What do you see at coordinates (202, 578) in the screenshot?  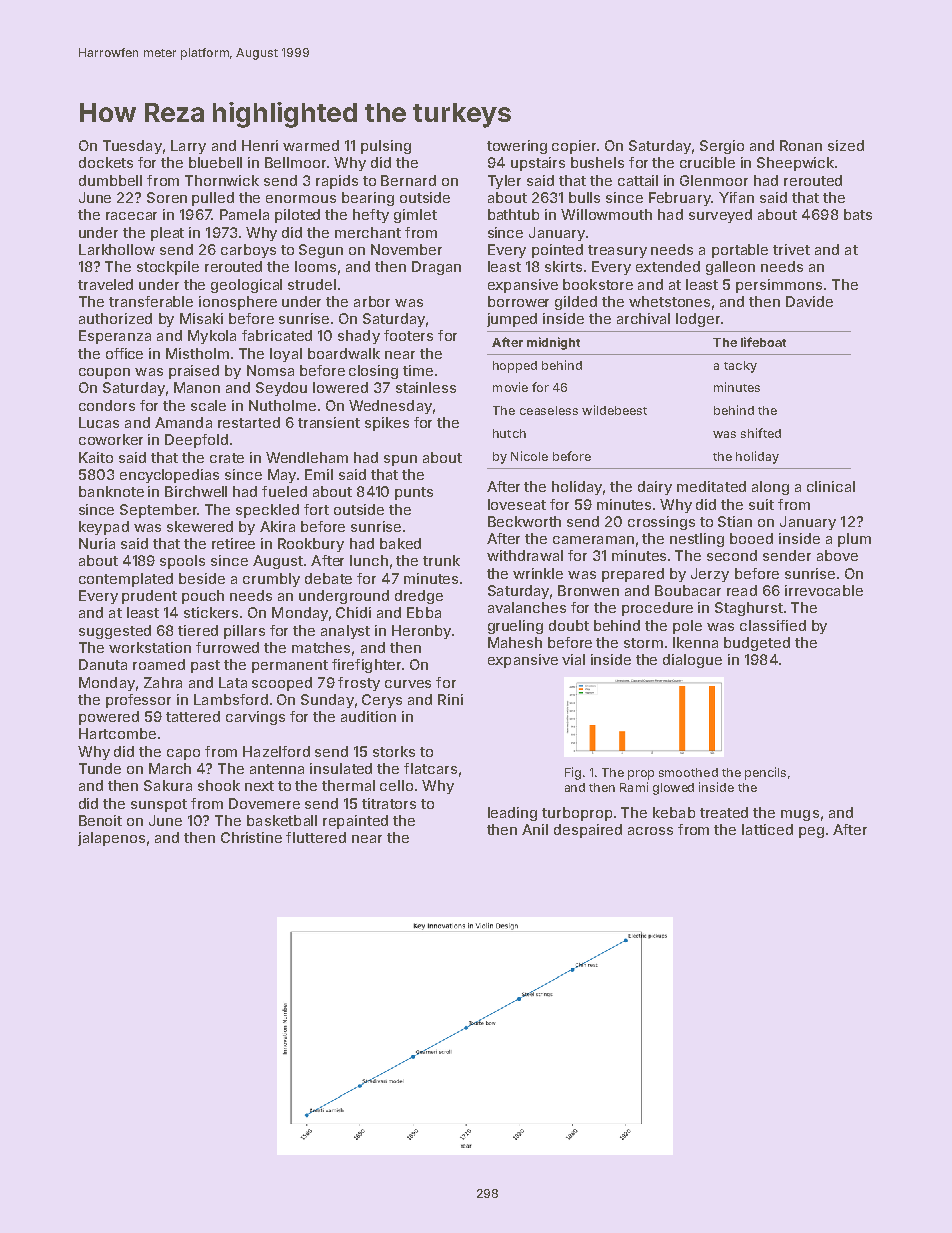 I see `beside` at bounding box center [202, 578].
